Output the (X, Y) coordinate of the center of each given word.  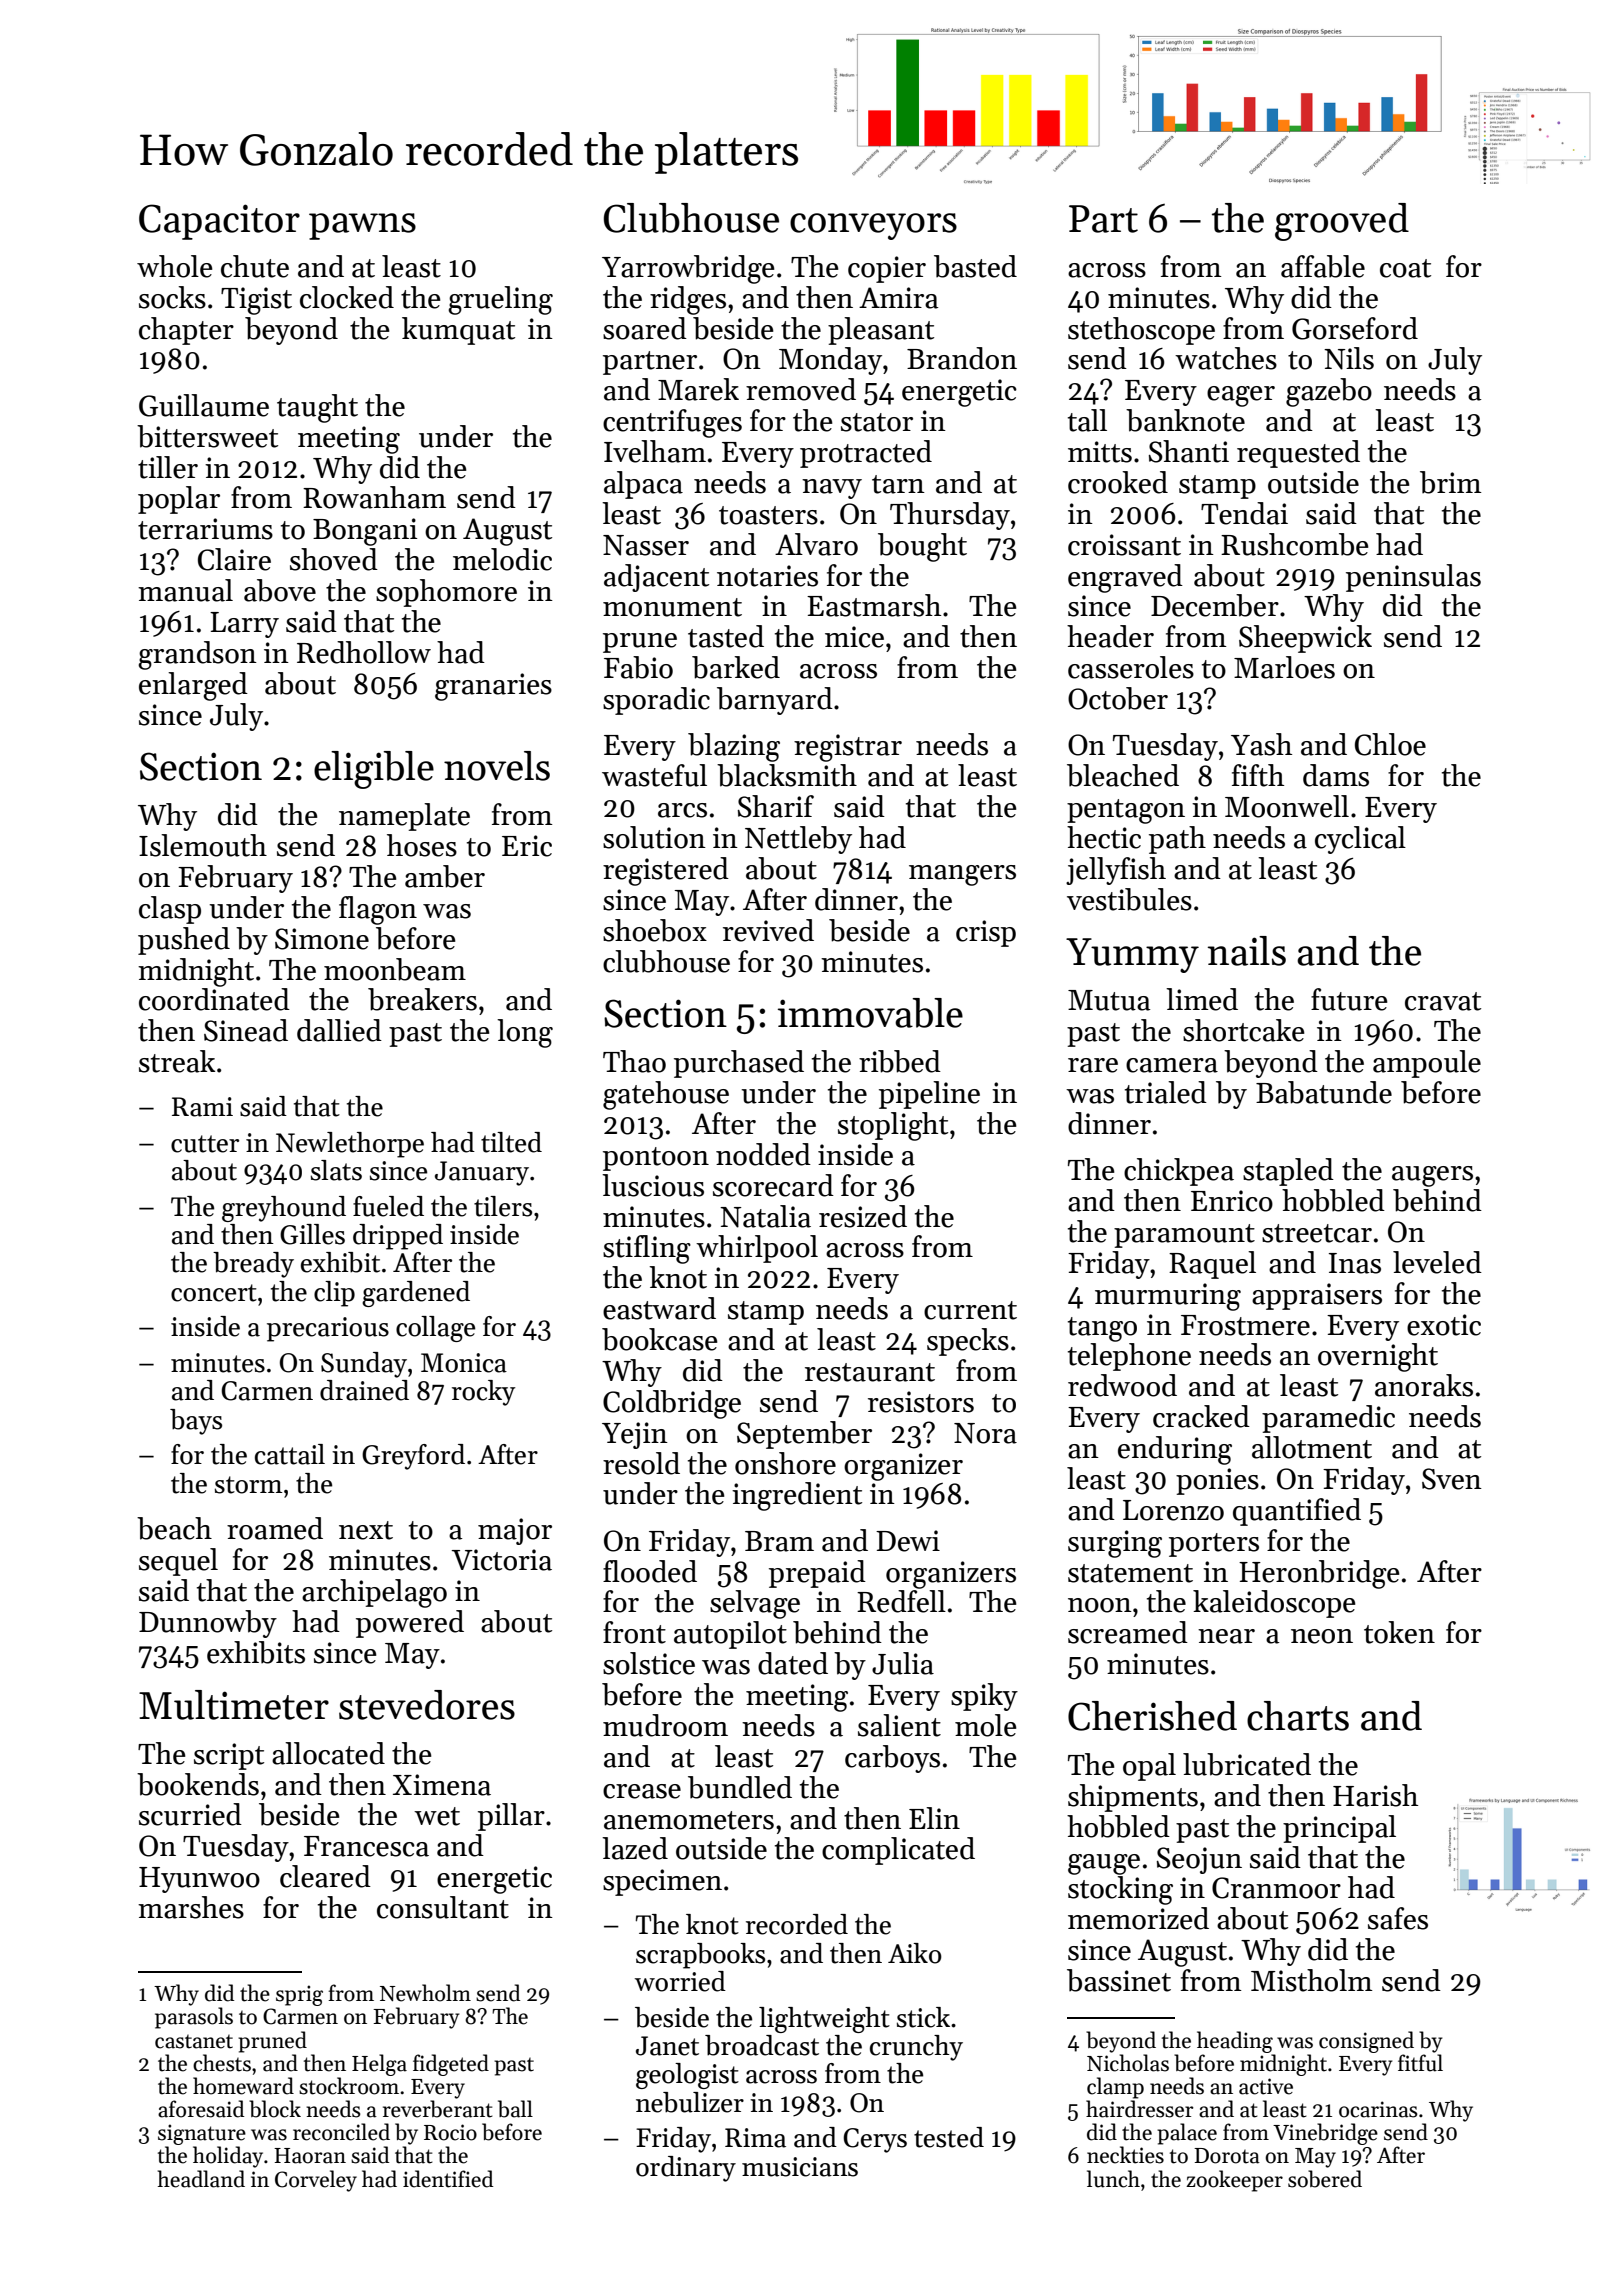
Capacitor (219, 222)
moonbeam (395, 969)
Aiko (915, 1953)
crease (642, 1791)
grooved (1342, 222)
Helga (379, 2065)
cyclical (1360, 840)
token (1399, 1632)
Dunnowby (208, 1624)
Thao (634, 1061)
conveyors (873, 226)
